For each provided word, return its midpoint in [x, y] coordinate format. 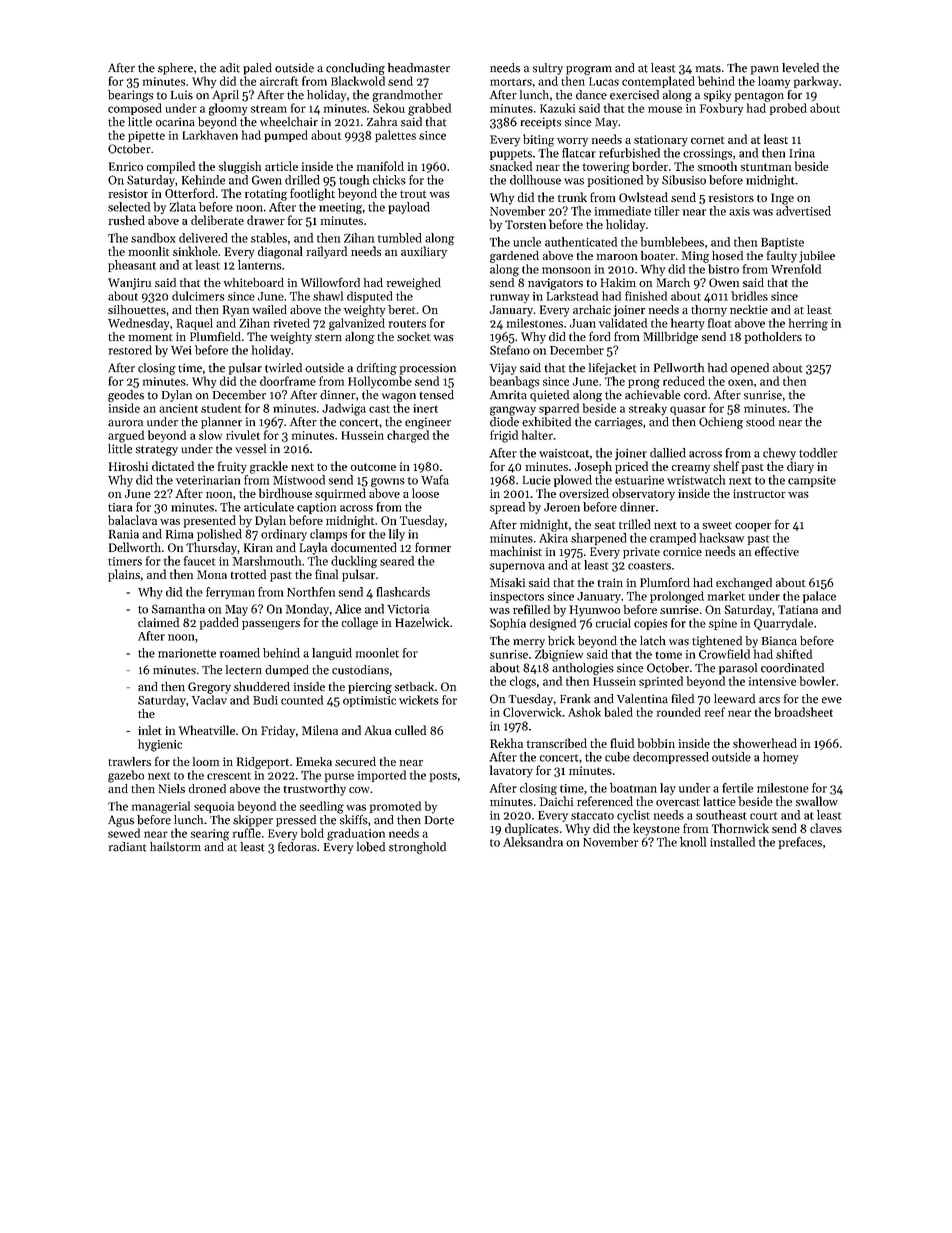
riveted [292, 323]
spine [723, 624]
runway [509, 298]
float [719, 323]
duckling [354, 562]
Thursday [211, 548]
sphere [175, 69]
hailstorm [175, 847]
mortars [511, 82]
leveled [800, 68]
